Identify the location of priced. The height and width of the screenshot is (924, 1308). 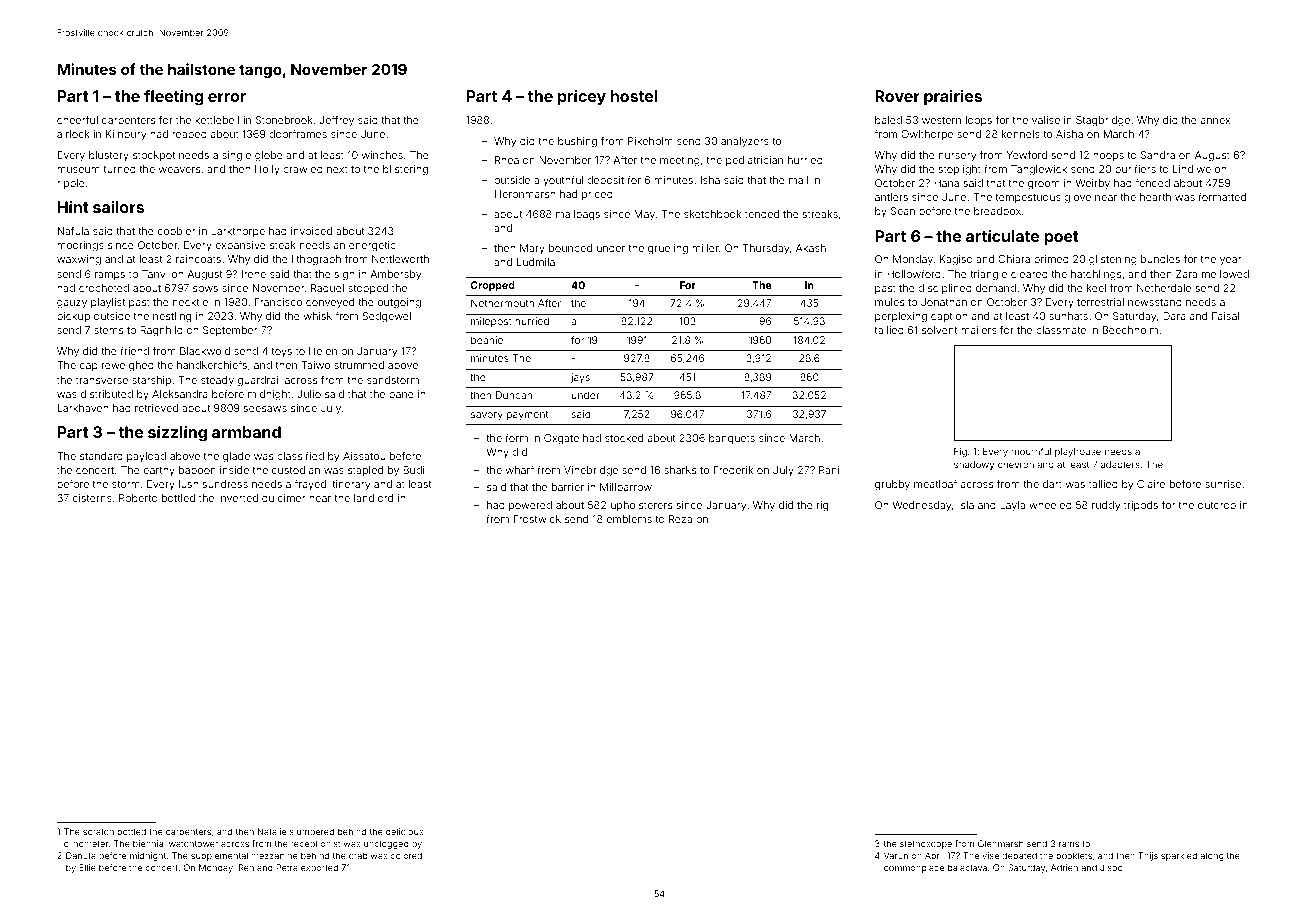
(597, 195).
